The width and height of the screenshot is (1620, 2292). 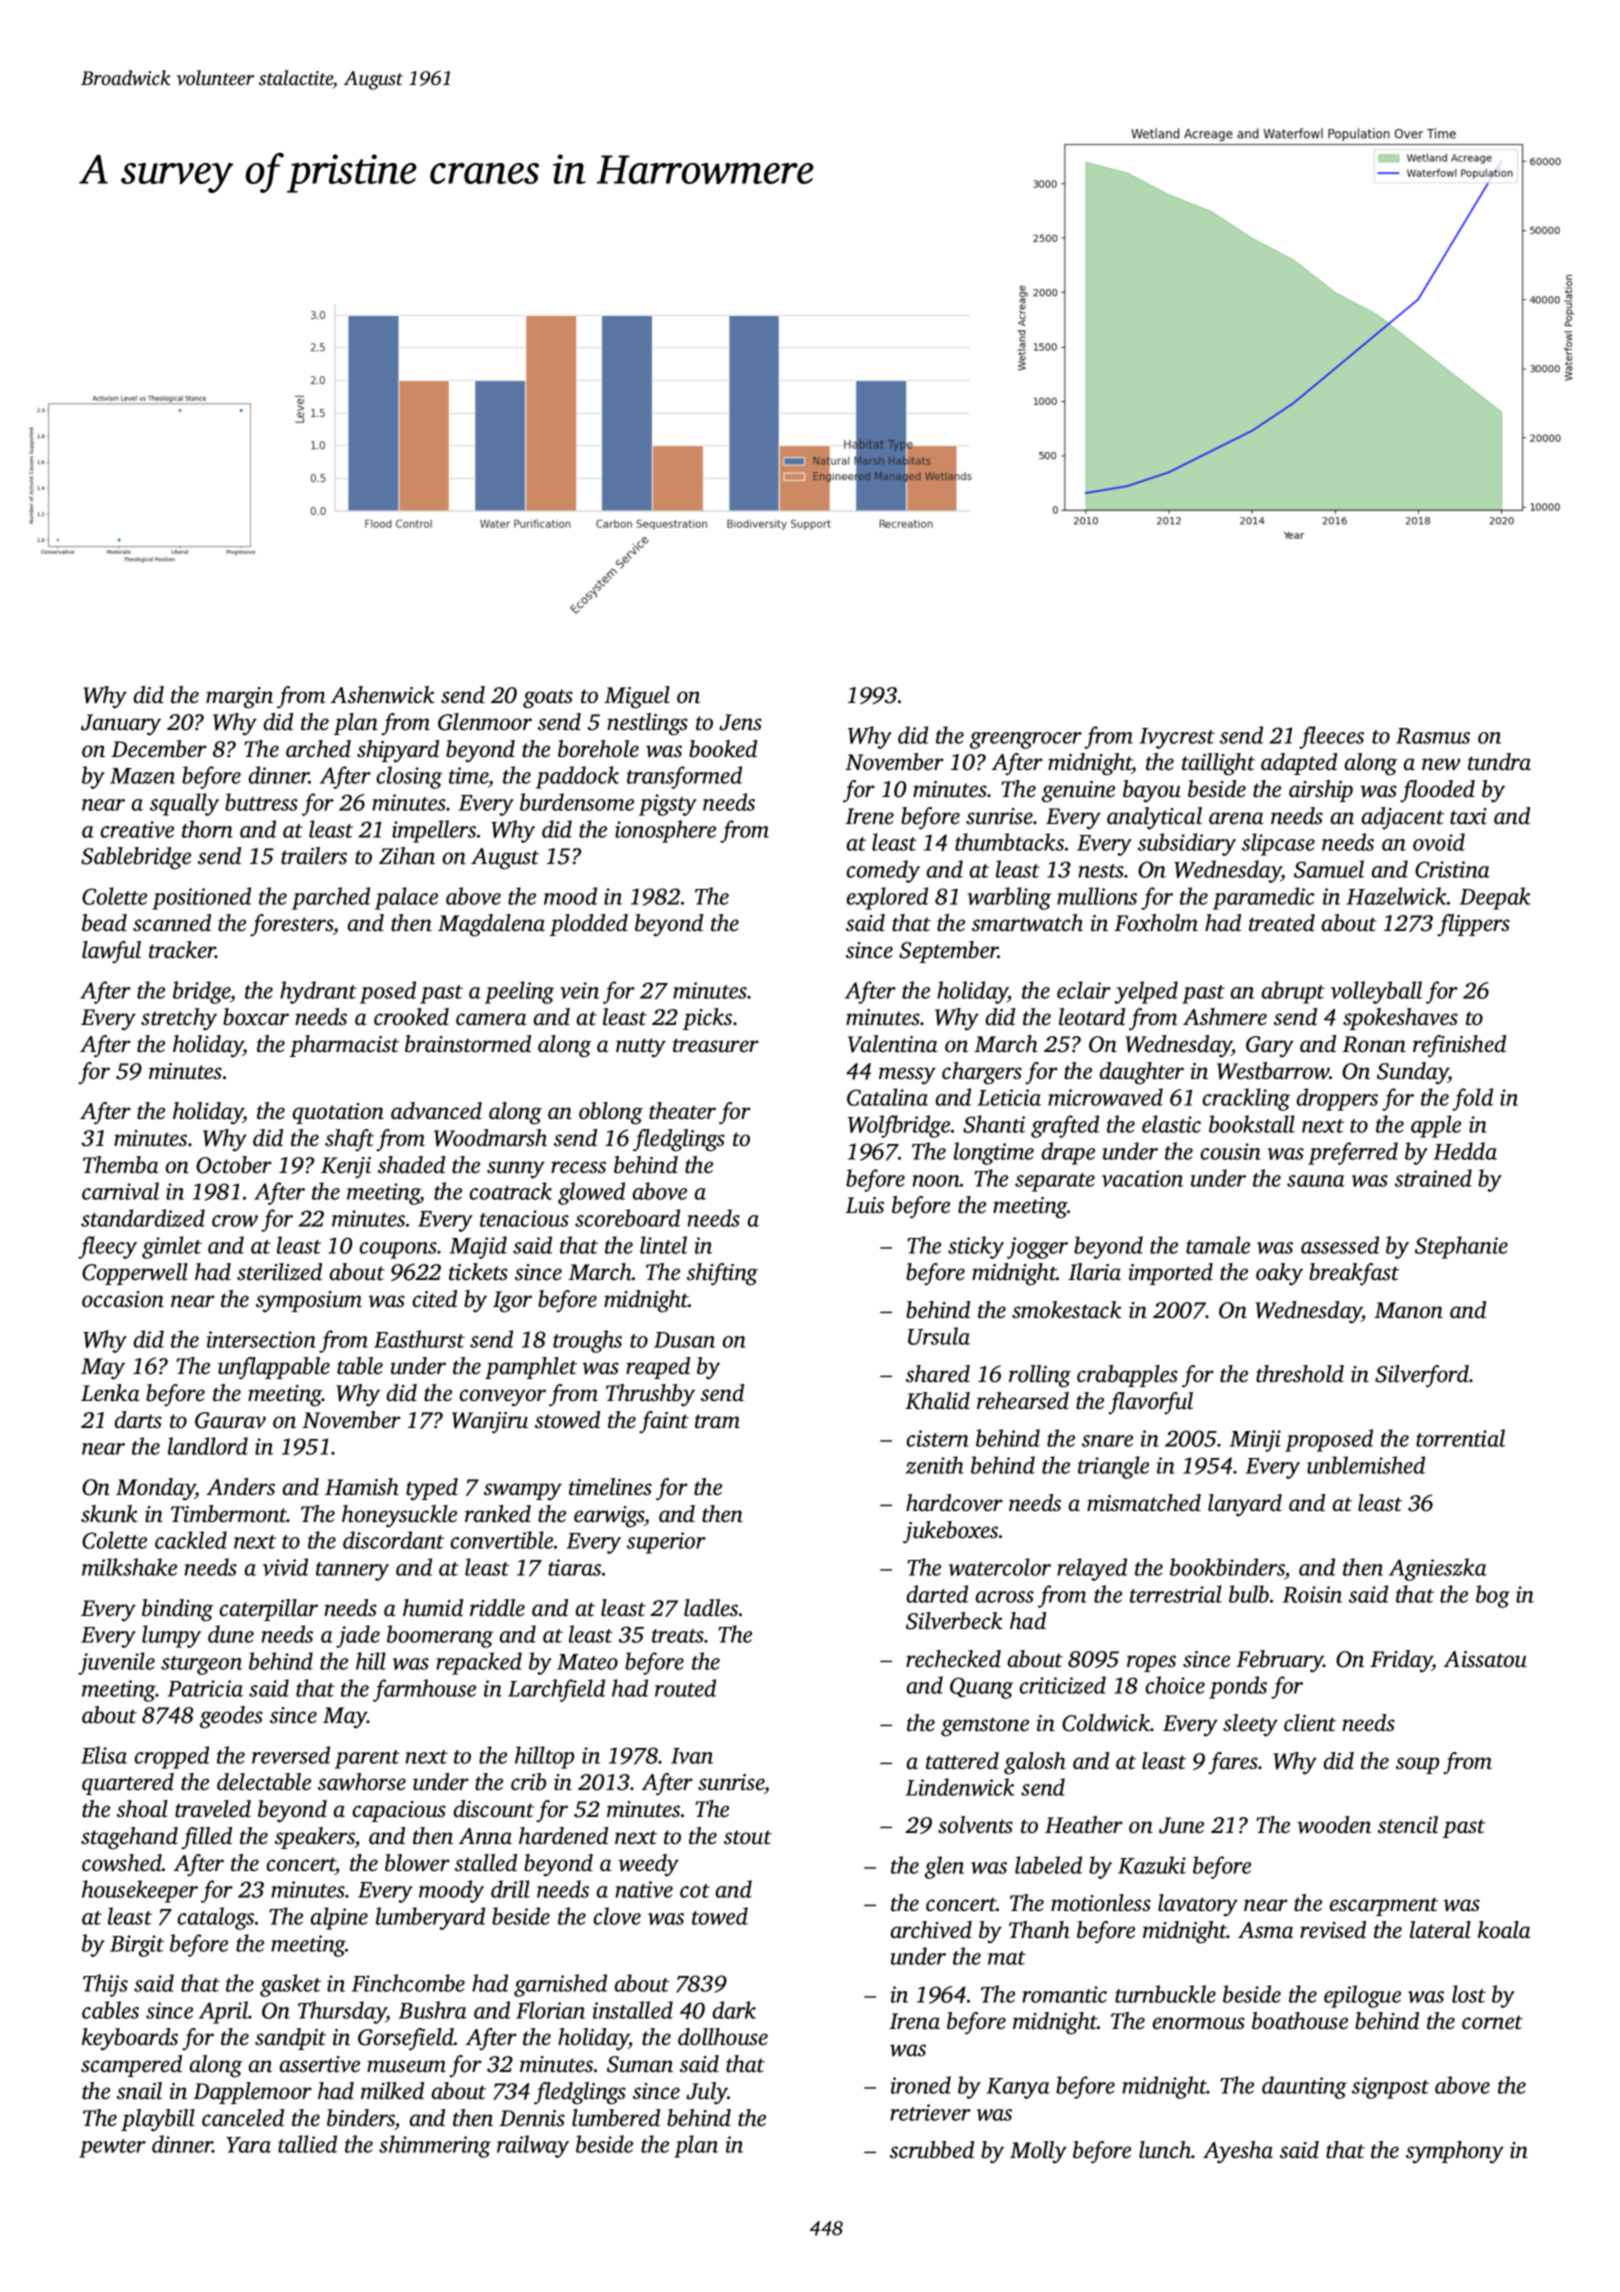 I want to click on fleeces, so click(x=1331, y=737).
